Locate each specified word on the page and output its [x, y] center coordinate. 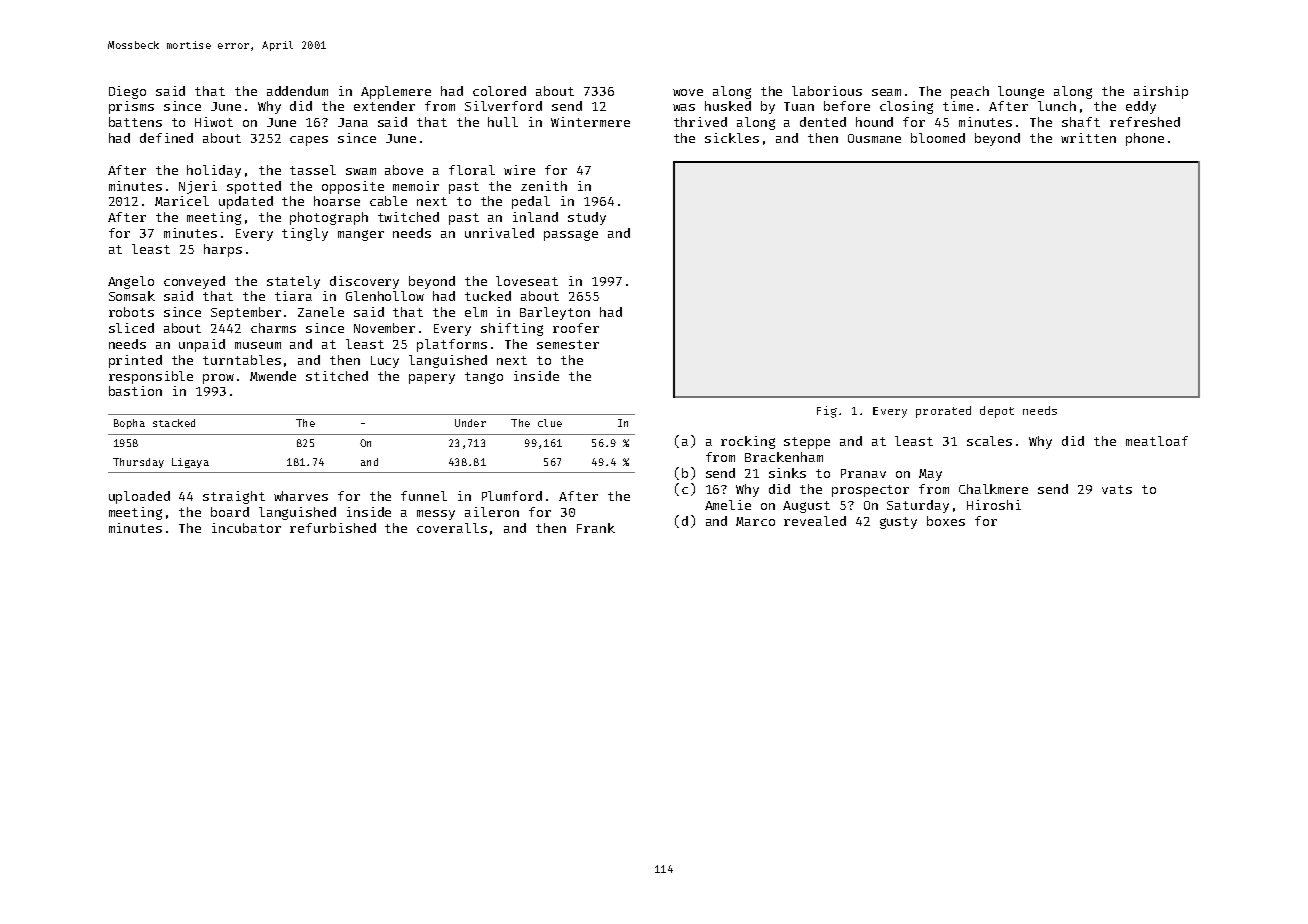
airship [1161, 92]
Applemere [396, 92]
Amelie [728, 505]
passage [571, 235]
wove [688, 92]
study [587, 218]
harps [223, 250]
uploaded [139, 497]
